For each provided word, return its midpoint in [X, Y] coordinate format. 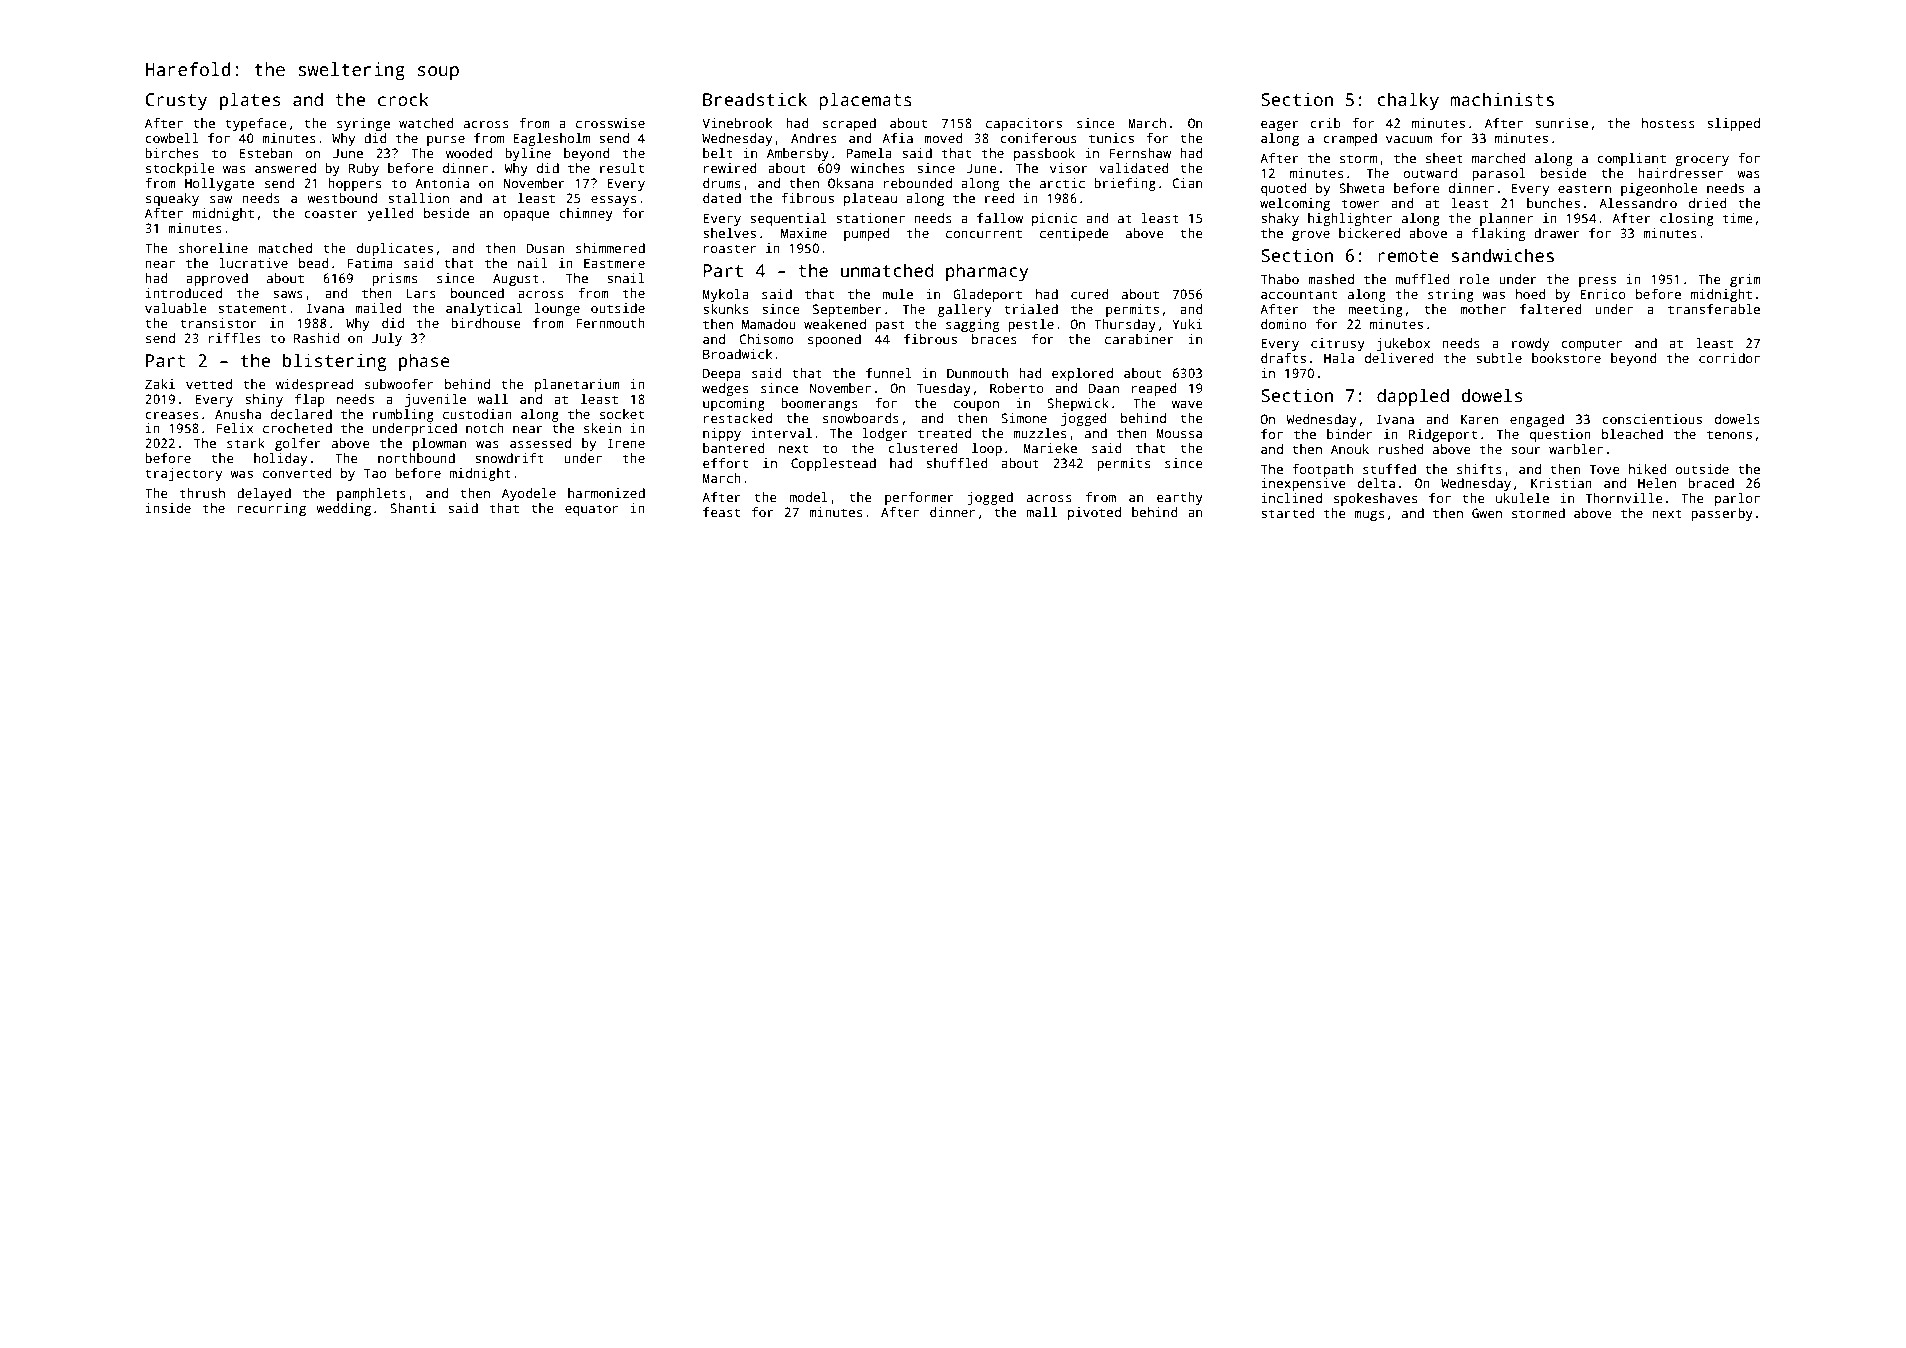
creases [171, 415]
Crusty [176, 101]
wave [1187, 404]
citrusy [1338, 344]
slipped [1733, 124]
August [516, 279]
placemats [865, 101]
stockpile [180, 169]
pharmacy [987, 272]
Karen [1479, 419]
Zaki [160, 384]
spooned [834, 340]
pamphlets [371, 494]
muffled [1422, 279]
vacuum [1409, 139]
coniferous [1038, 138]
